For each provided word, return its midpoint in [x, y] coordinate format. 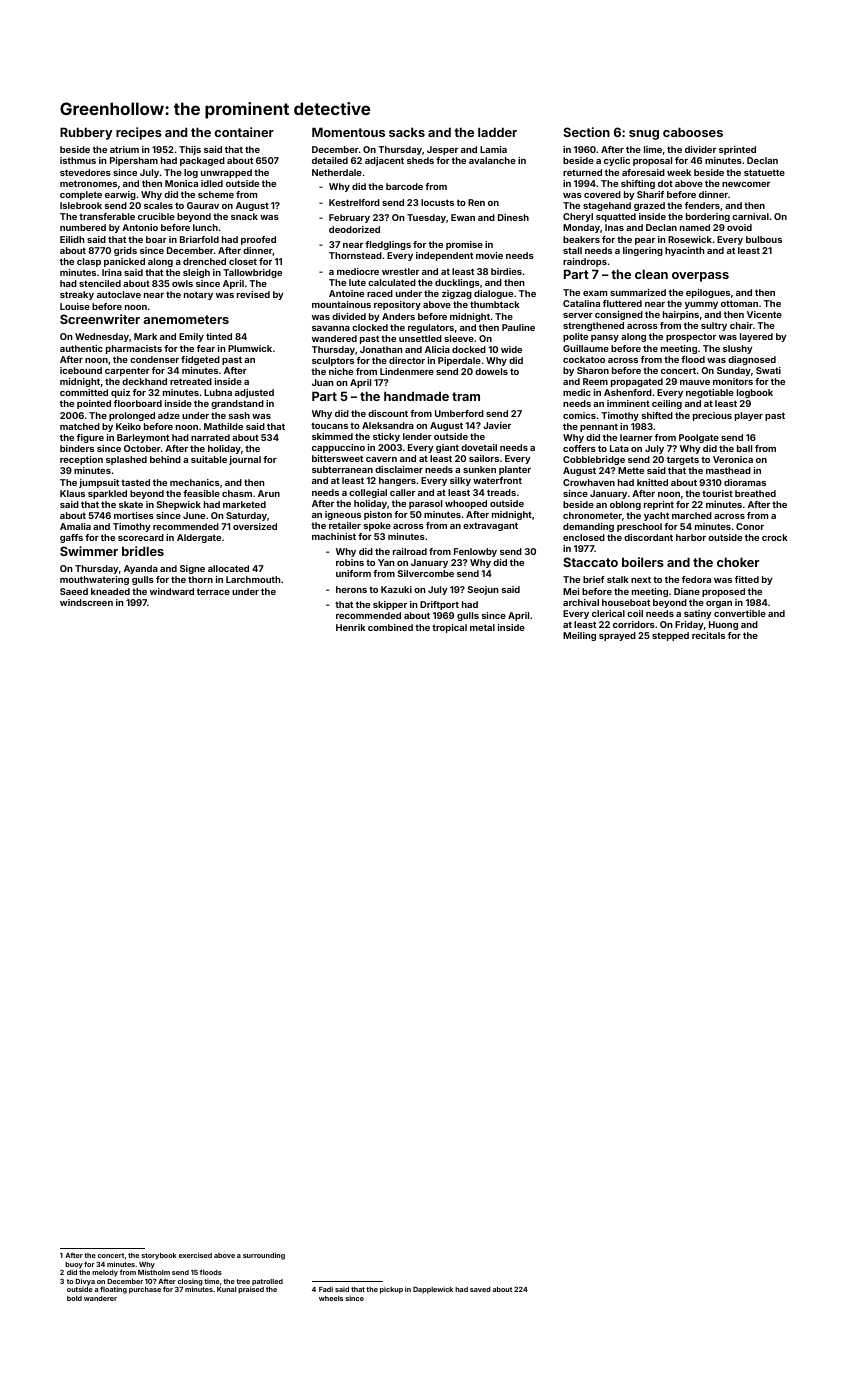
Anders [398, 316]
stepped [670, 636]
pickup [391, 1290]
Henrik [351, 627]
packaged [202, 161]
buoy [74, 1265]
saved [480, 1289]
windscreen [86, 602]
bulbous [764, 239]
